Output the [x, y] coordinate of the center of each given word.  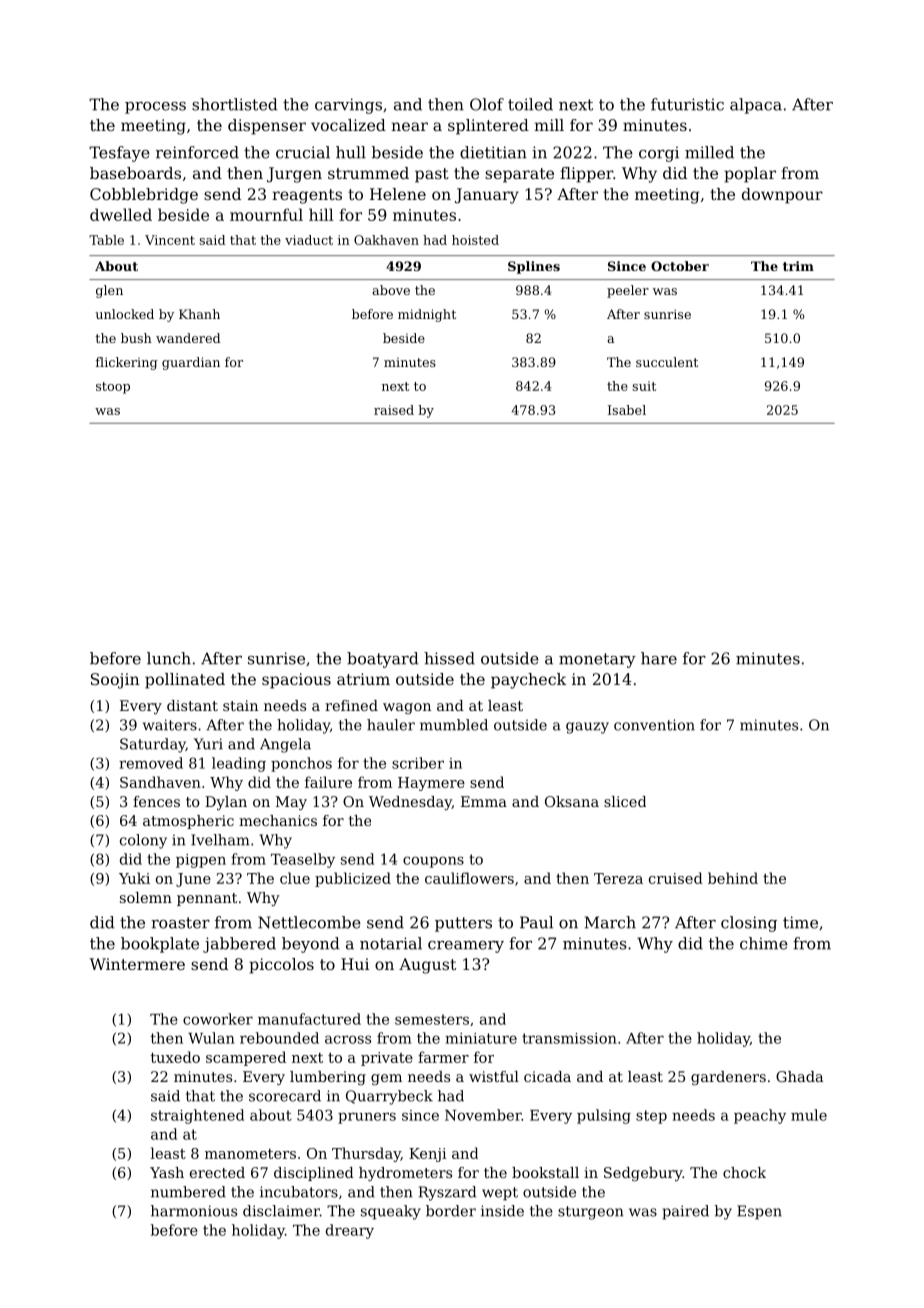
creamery [466, 947]
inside [502, 1211]
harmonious [194, 1211]
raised [394, 410]
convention [654, 725]
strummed [368, 173]
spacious [296, 681]
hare [659, 658]
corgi [659, 154]
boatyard [383, 660]
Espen [759, 1212]
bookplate [160, 945]
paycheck [528, 681]
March [610, 922]
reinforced [197, 152]
